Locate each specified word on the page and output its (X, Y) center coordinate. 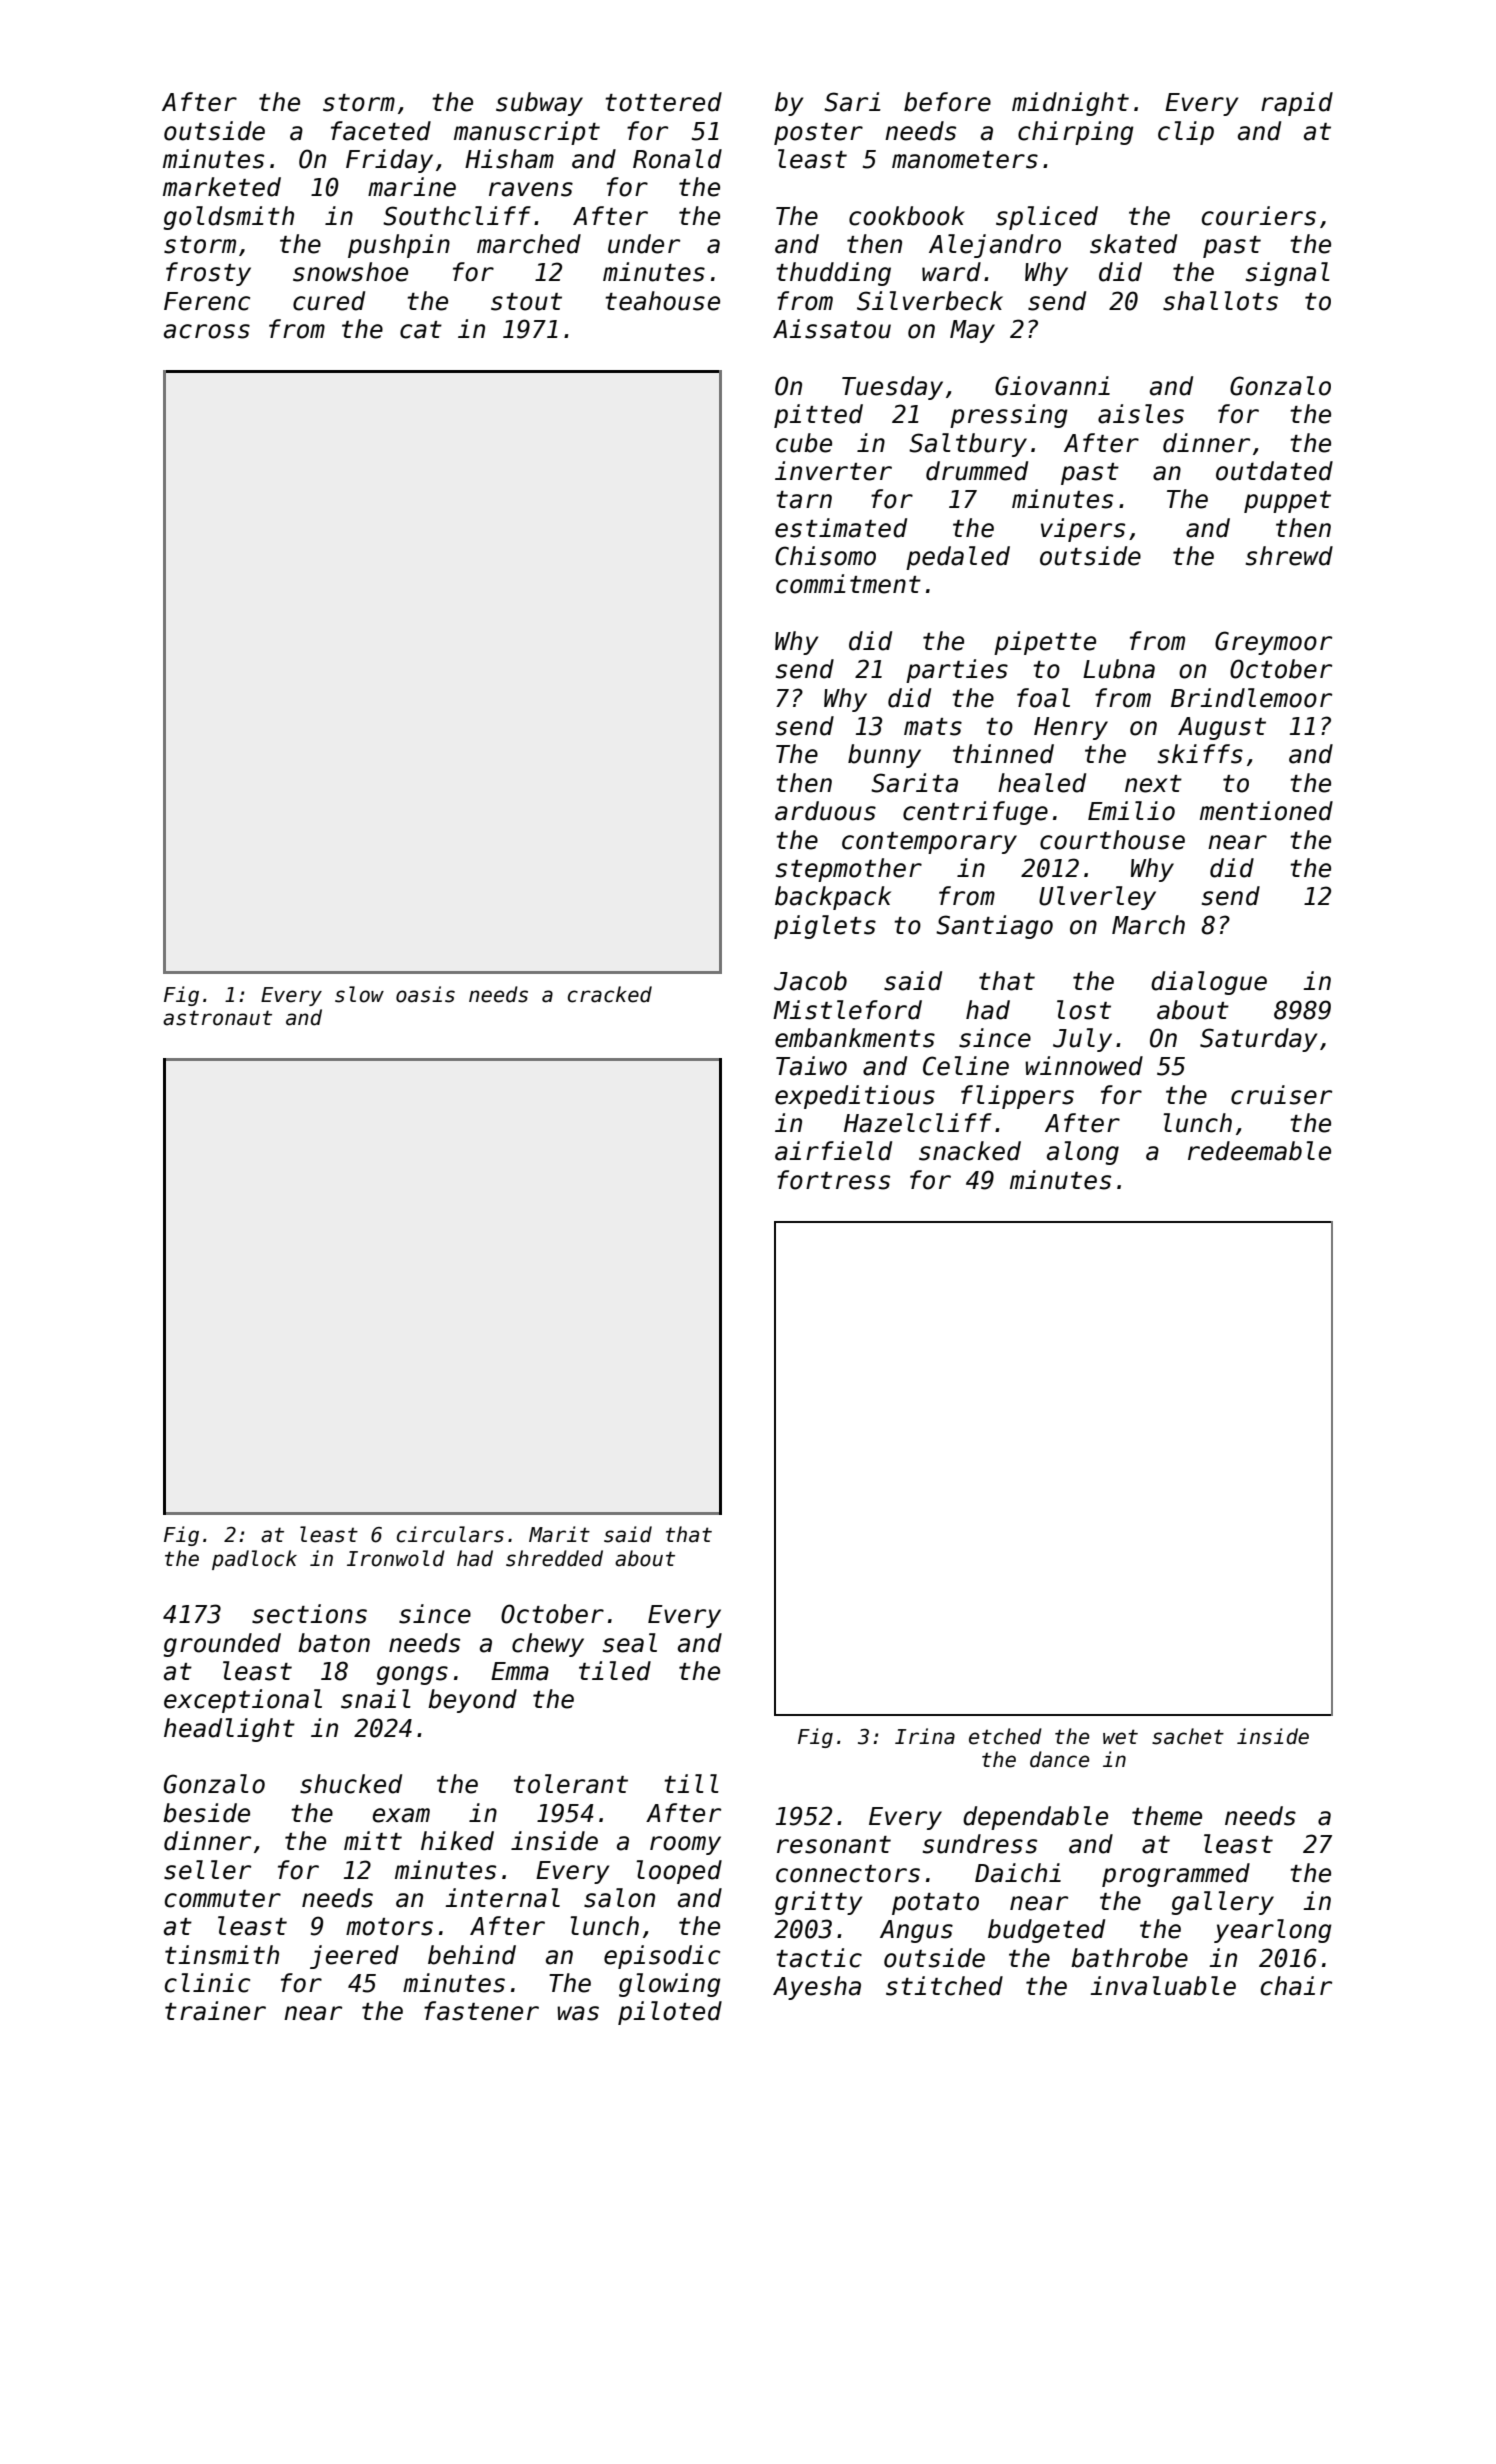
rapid (1297, 104)
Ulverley (1097, 898)
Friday (389, 161)
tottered (663, 102)
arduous (825, 811)
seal (630, 1643)
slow (359, 994)
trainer (215, 2011)
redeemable (1259, 1151)
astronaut (217, 1018)
